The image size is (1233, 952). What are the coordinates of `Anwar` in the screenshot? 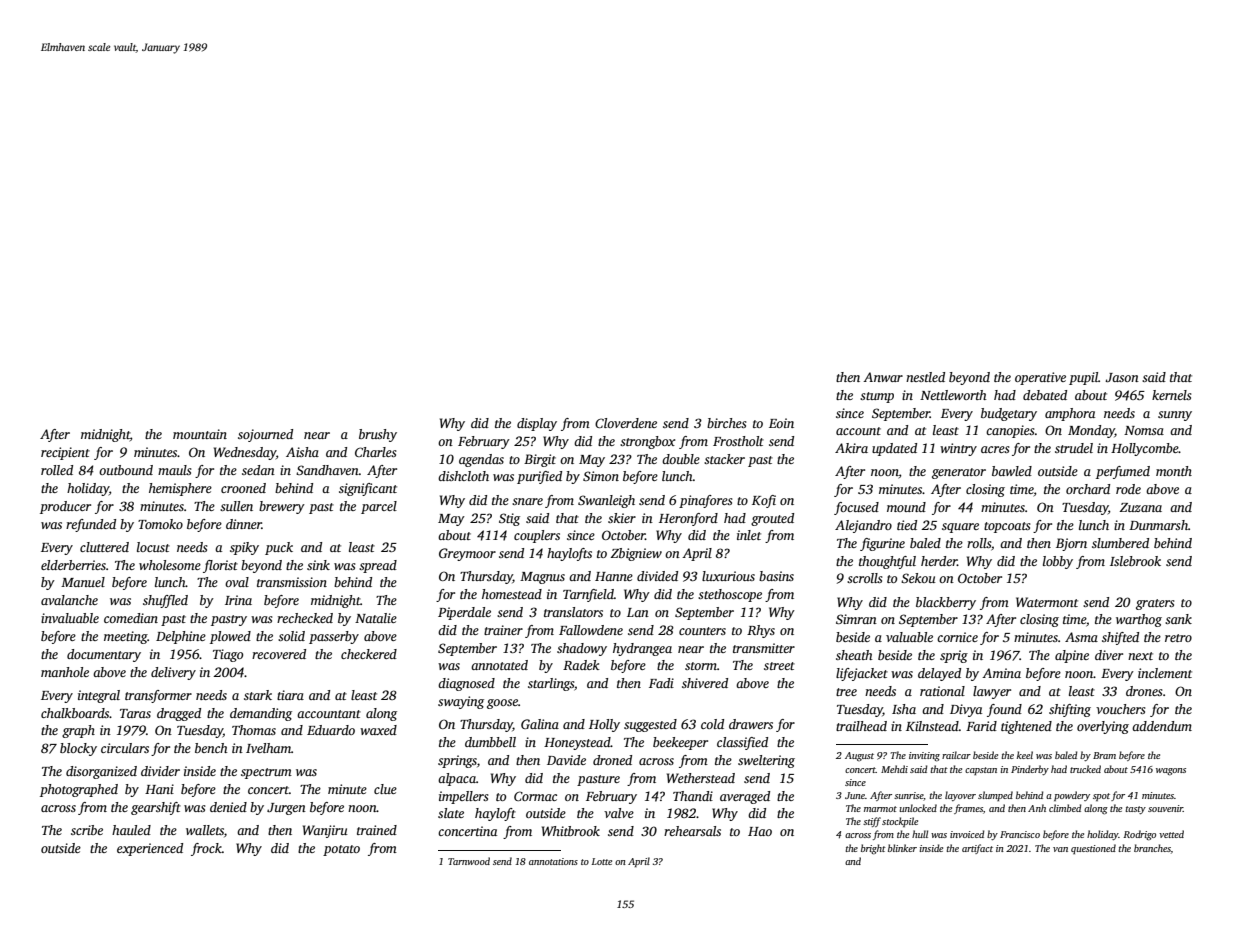 It's located at (883, 377).
